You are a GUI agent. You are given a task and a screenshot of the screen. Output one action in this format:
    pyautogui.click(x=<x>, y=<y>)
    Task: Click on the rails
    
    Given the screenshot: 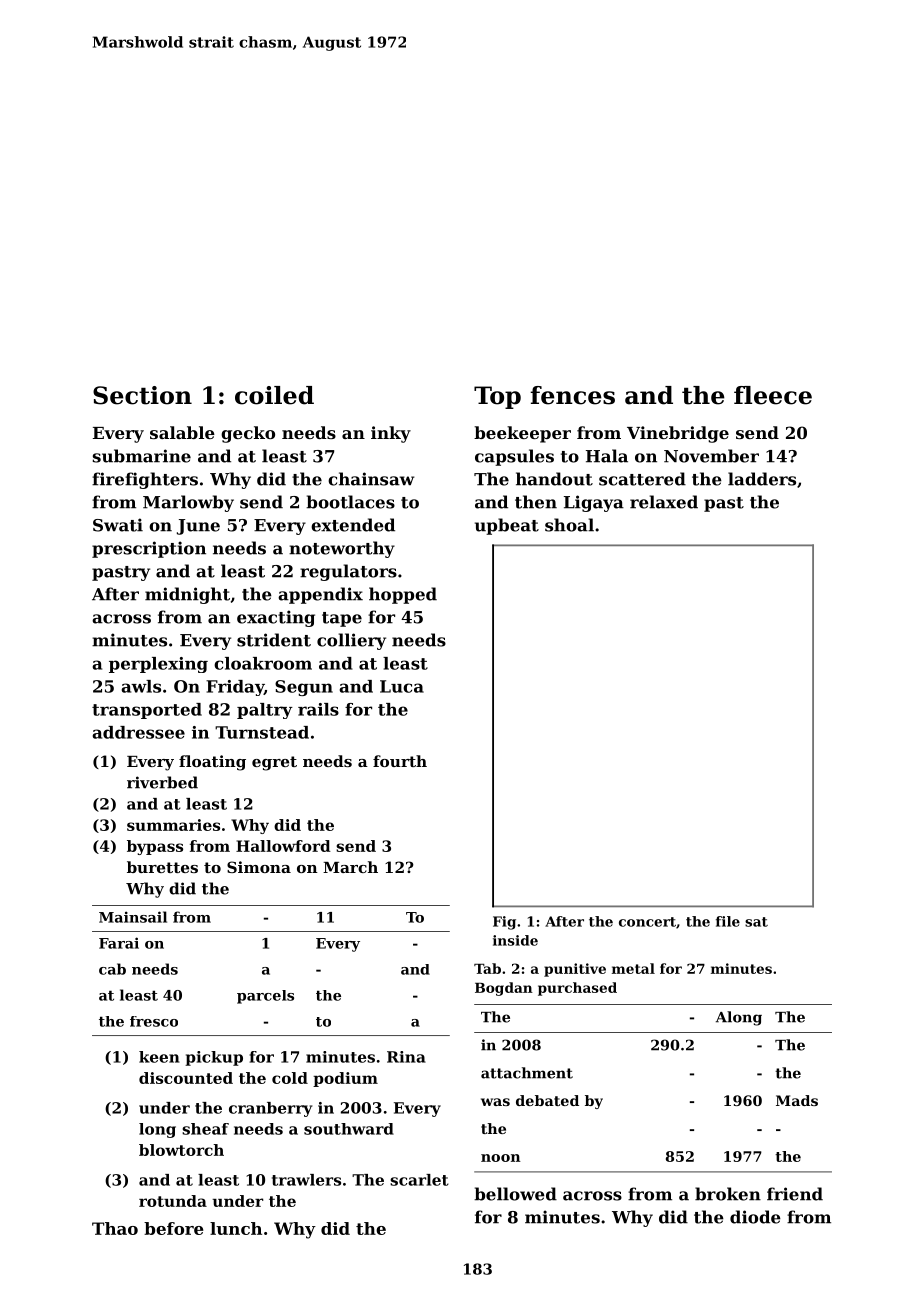 What is the action you would take?
    pyautogui.click(x=318, y=709)
